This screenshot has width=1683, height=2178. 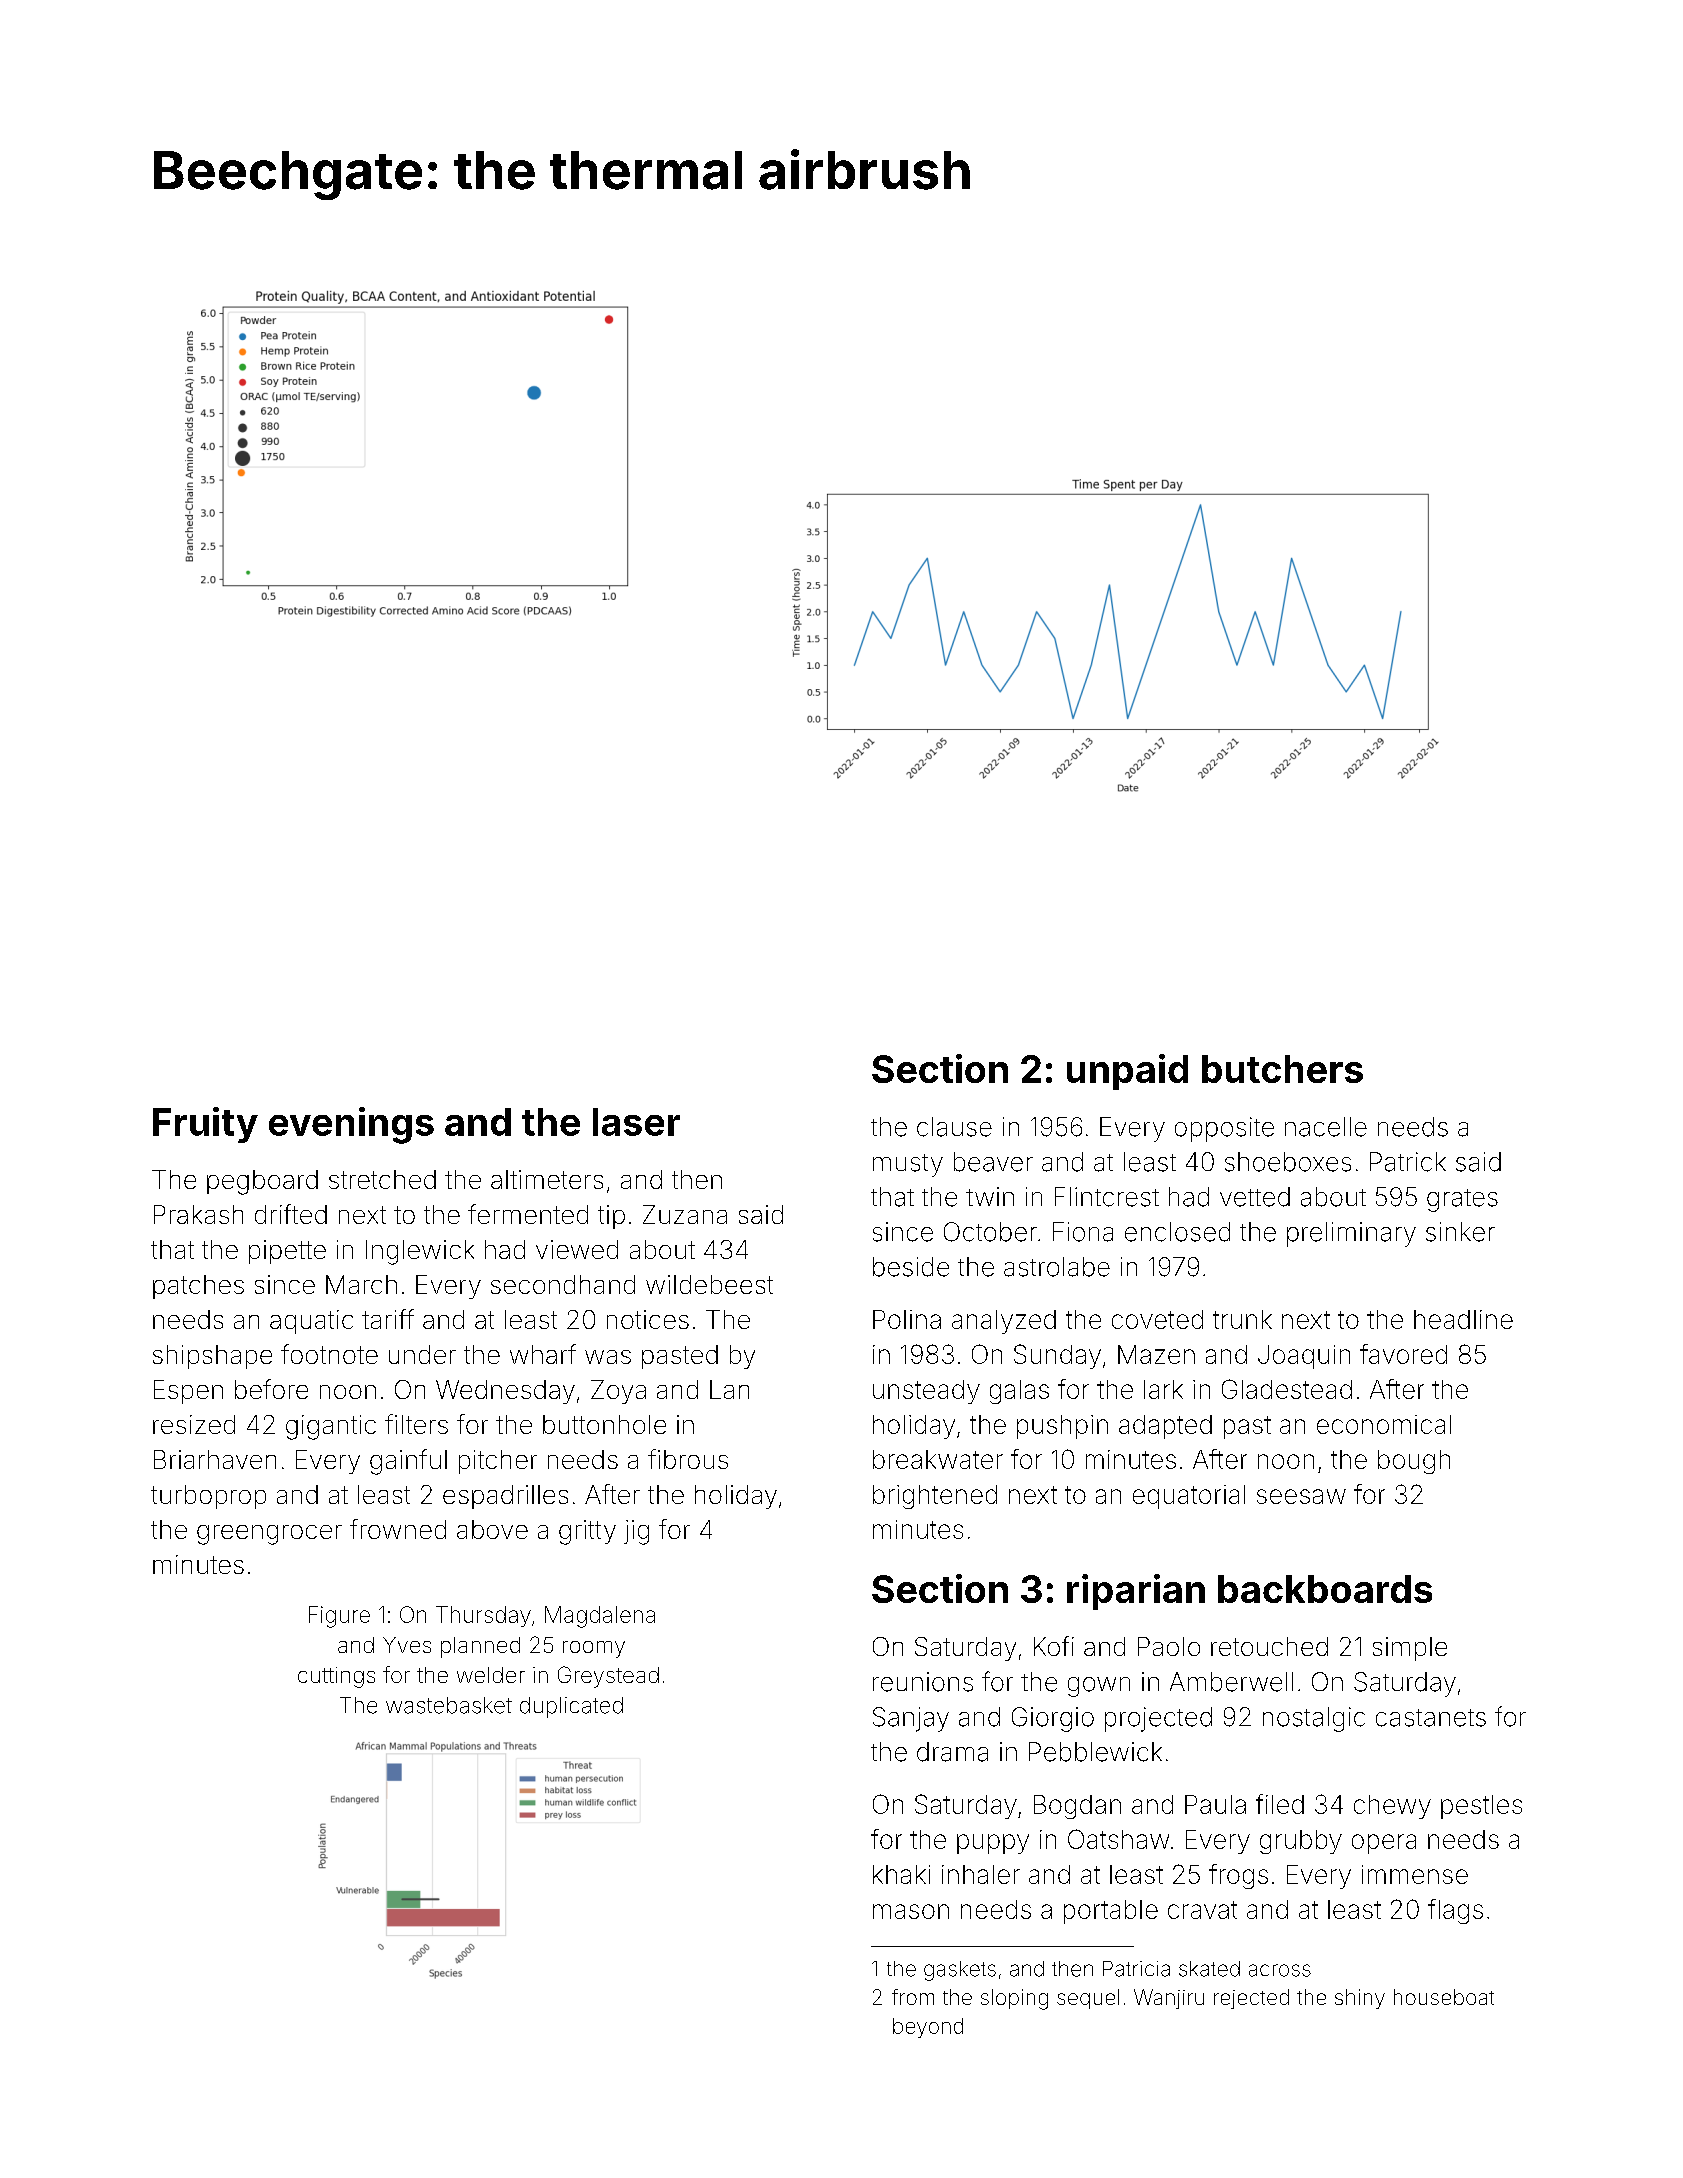 What do you see at coordinates (901, 1874) in the screenshot?
I see `khaki` at bounding box center [901, 1874].
